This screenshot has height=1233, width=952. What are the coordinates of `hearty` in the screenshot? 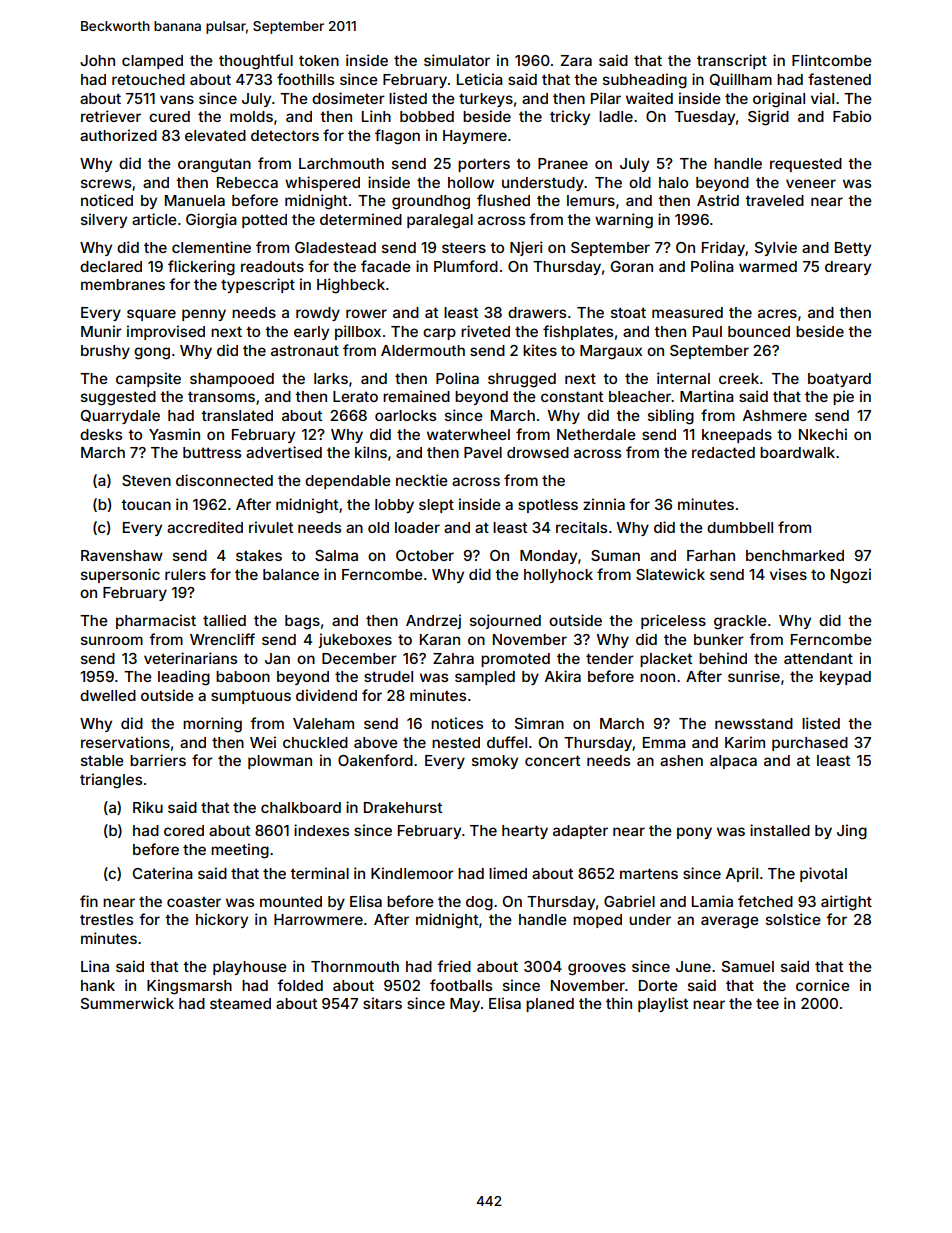 It's located at (525, 832).
